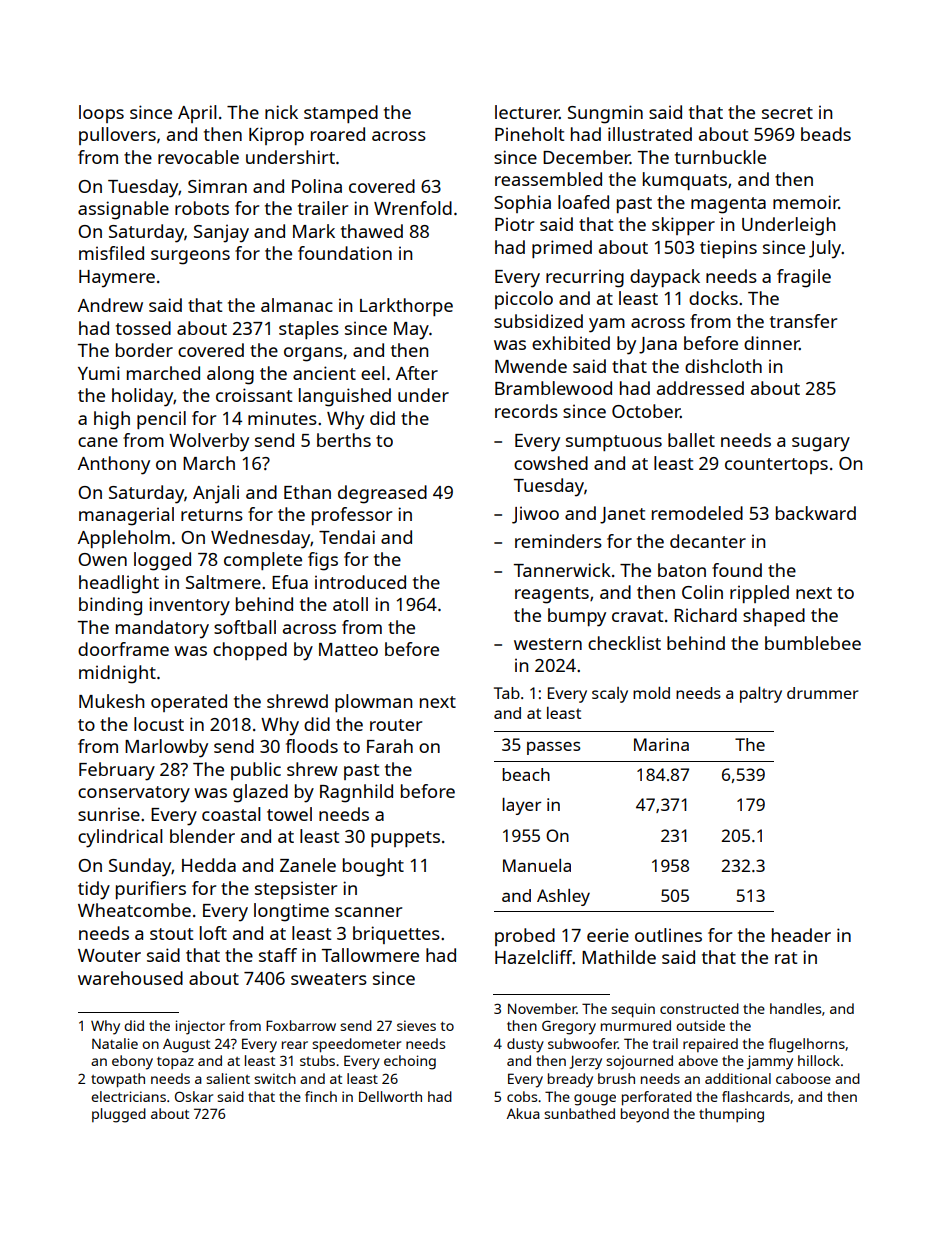  Describe the element at coordinates (119, 1115) in the screenshot. I see `plugged` at that location.
